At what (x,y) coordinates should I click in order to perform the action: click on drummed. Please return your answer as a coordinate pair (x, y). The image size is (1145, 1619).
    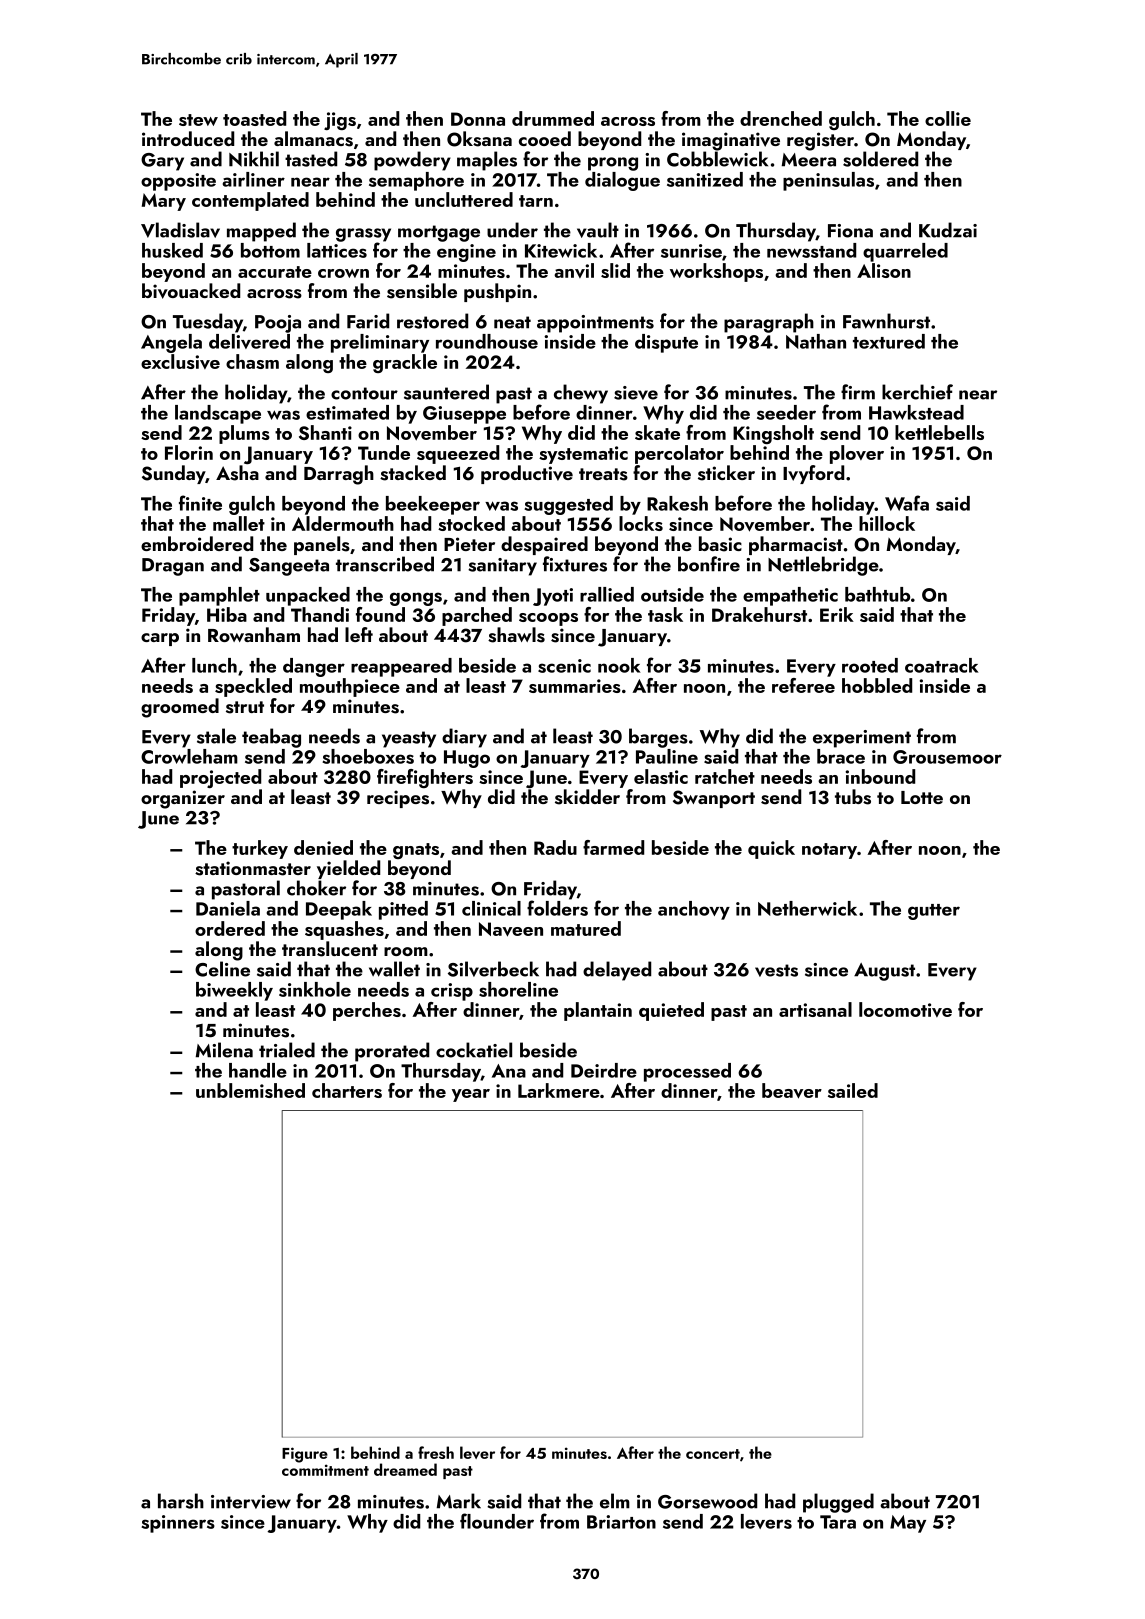
    Looking at the image, I should click on (553, 118).
